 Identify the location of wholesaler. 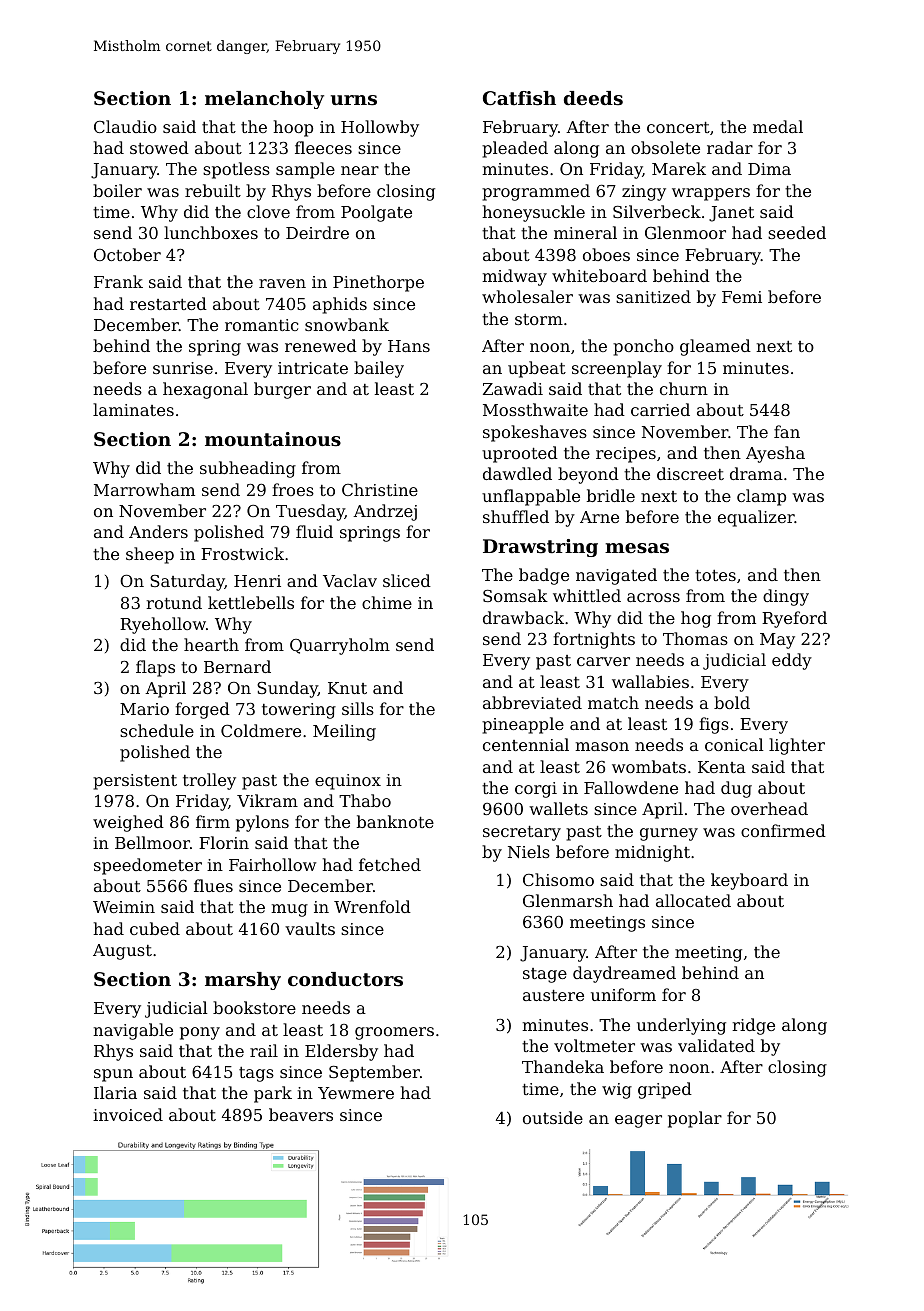
(527, 296).
